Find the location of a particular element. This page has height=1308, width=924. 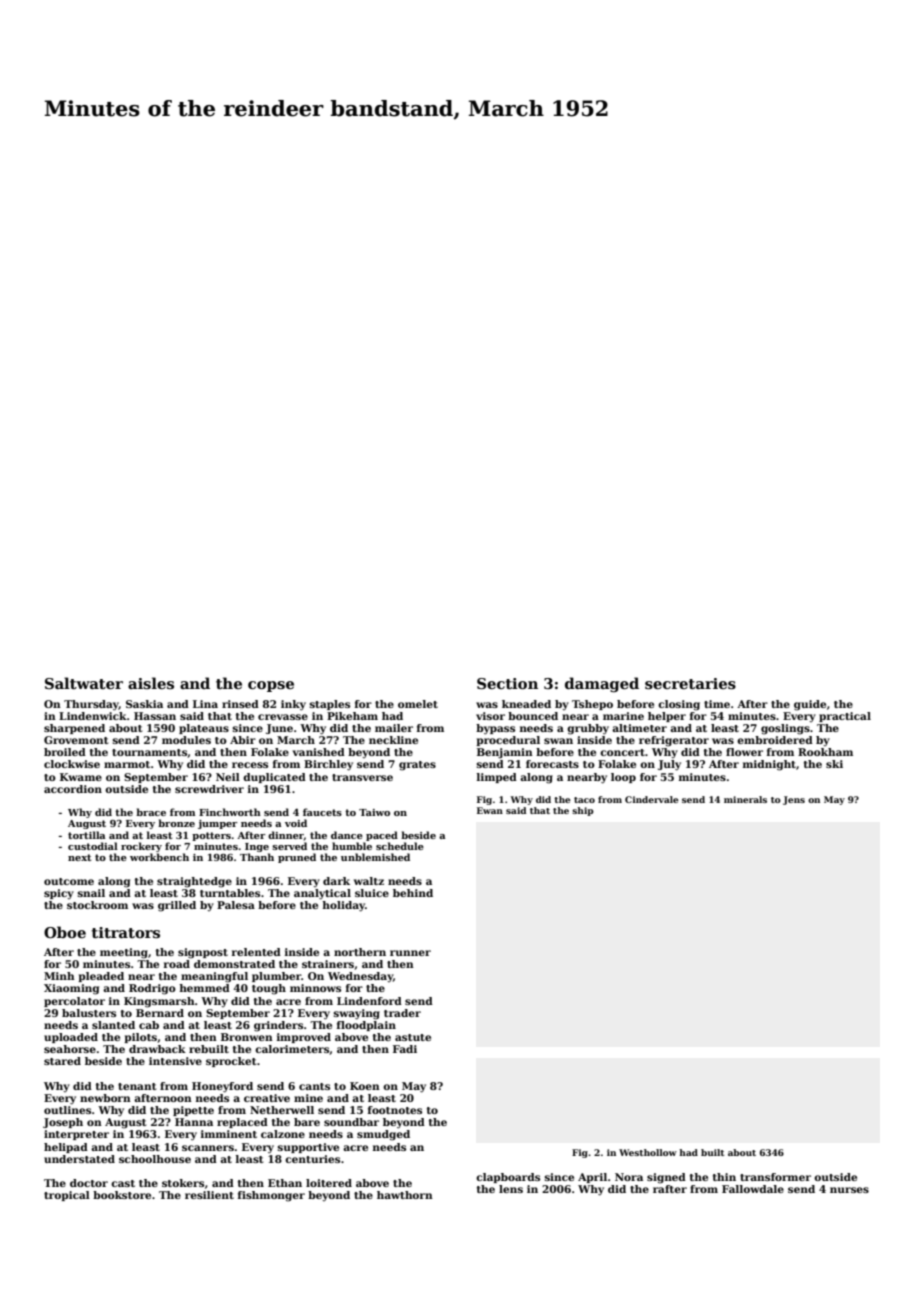

Abir is located at coordinates (243, 740).
